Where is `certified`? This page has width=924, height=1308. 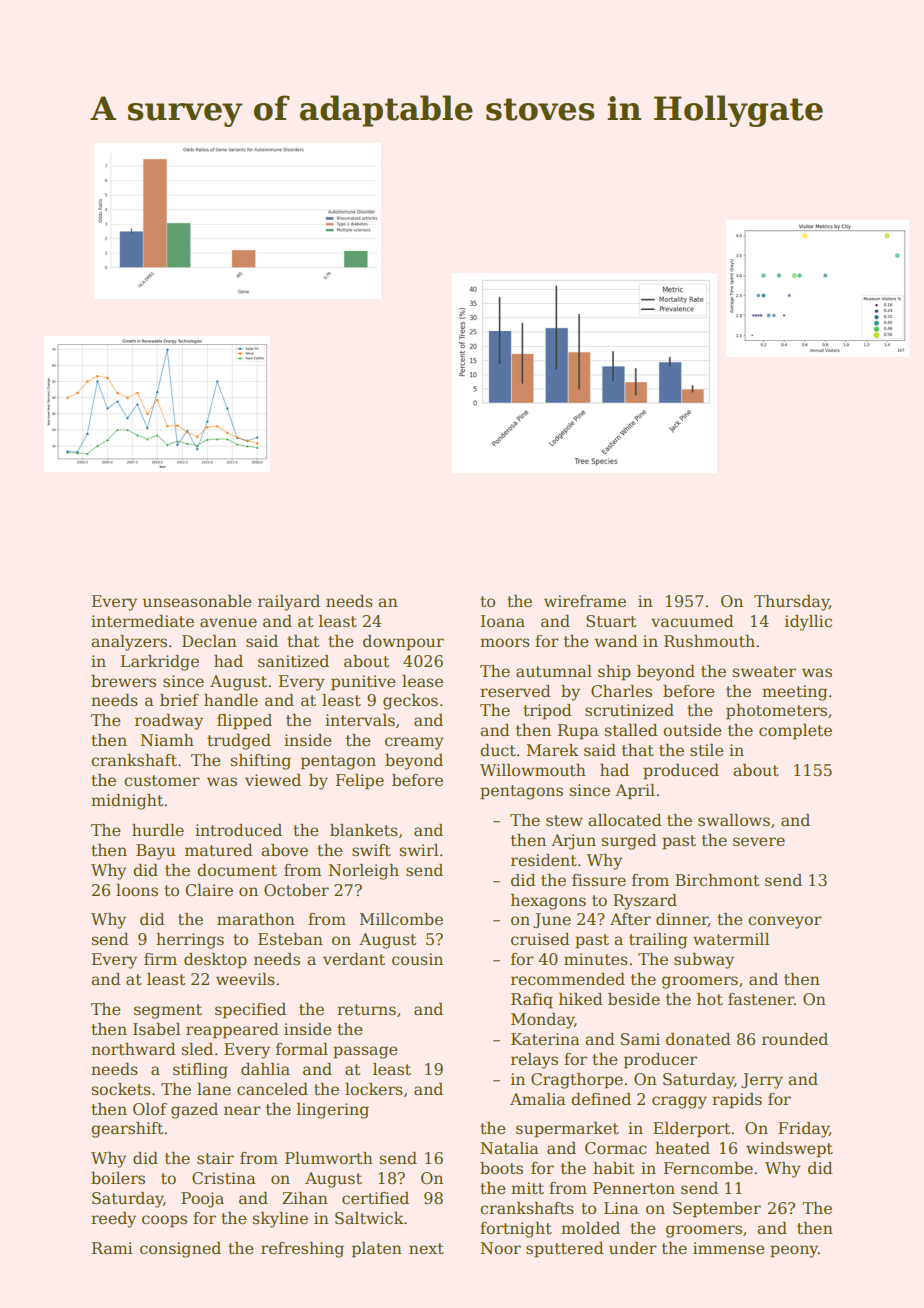 certified is located at coordinates (375, 1198).
